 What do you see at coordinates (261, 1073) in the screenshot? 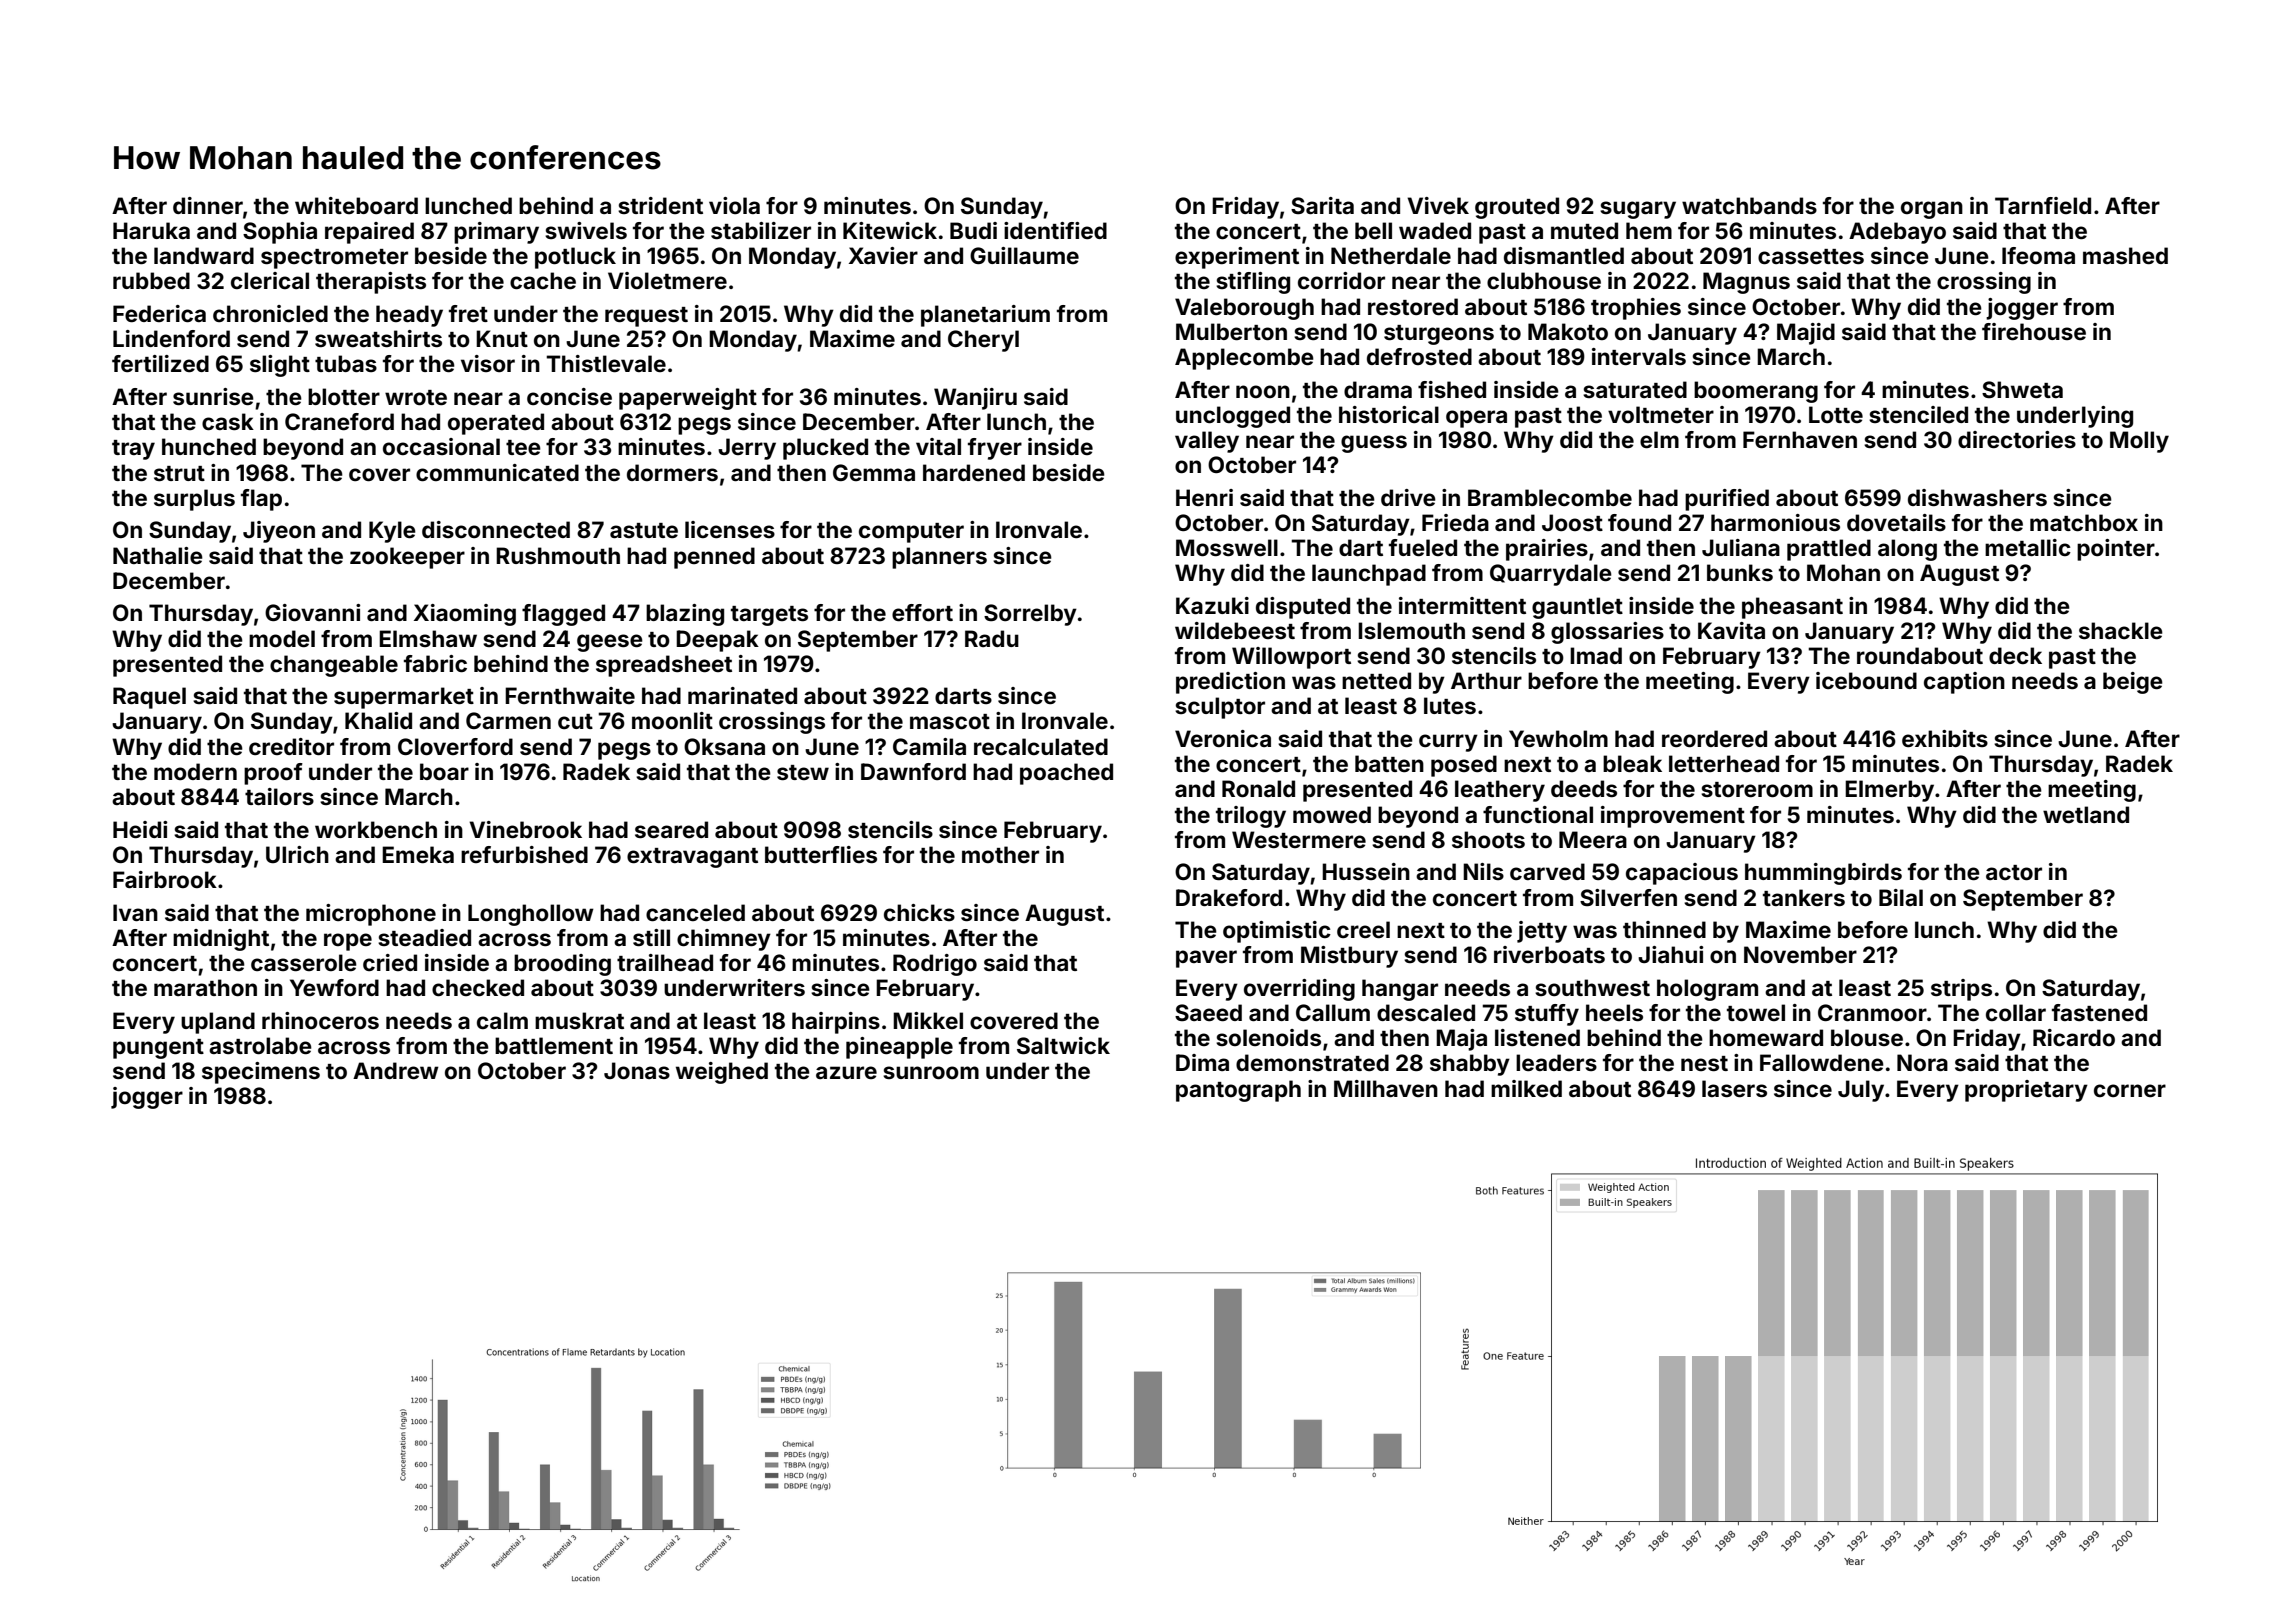
I see `specimens` at bounding box center [261, 1073].
